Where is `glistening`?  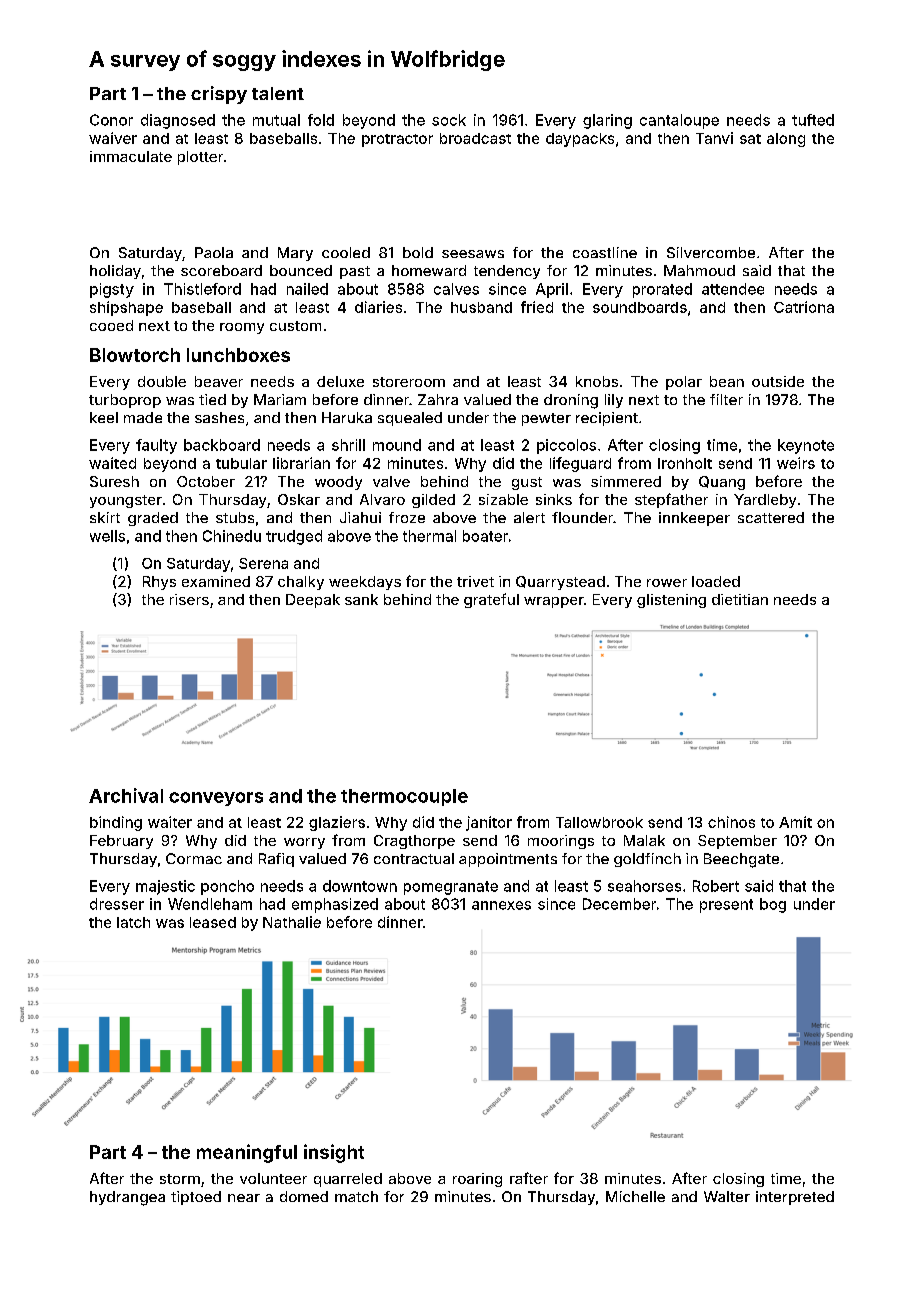
glistening is located at coordinates (671, 601).
